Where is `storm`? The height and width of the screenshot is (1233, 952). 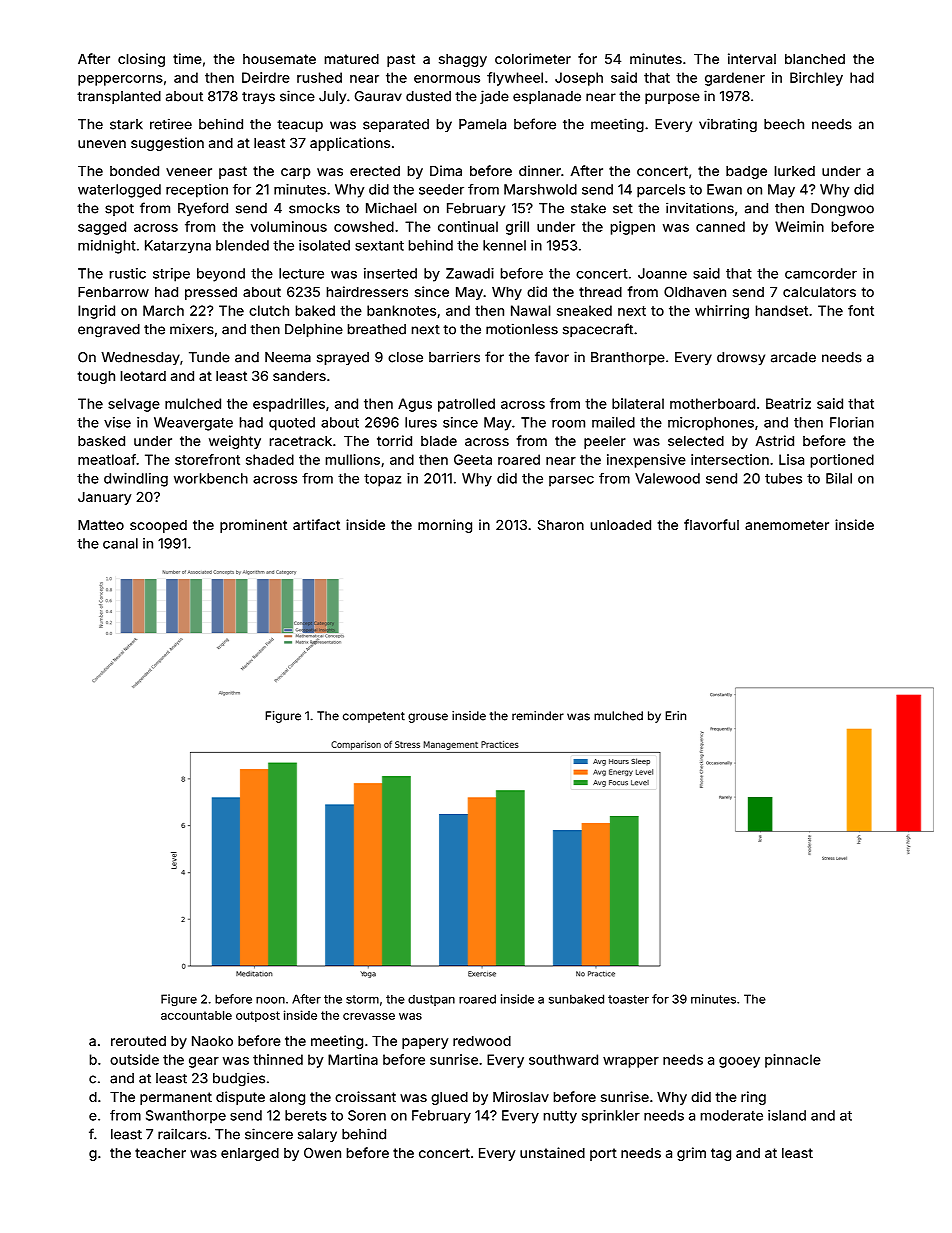
storm is located at coordinates (362, 999).
